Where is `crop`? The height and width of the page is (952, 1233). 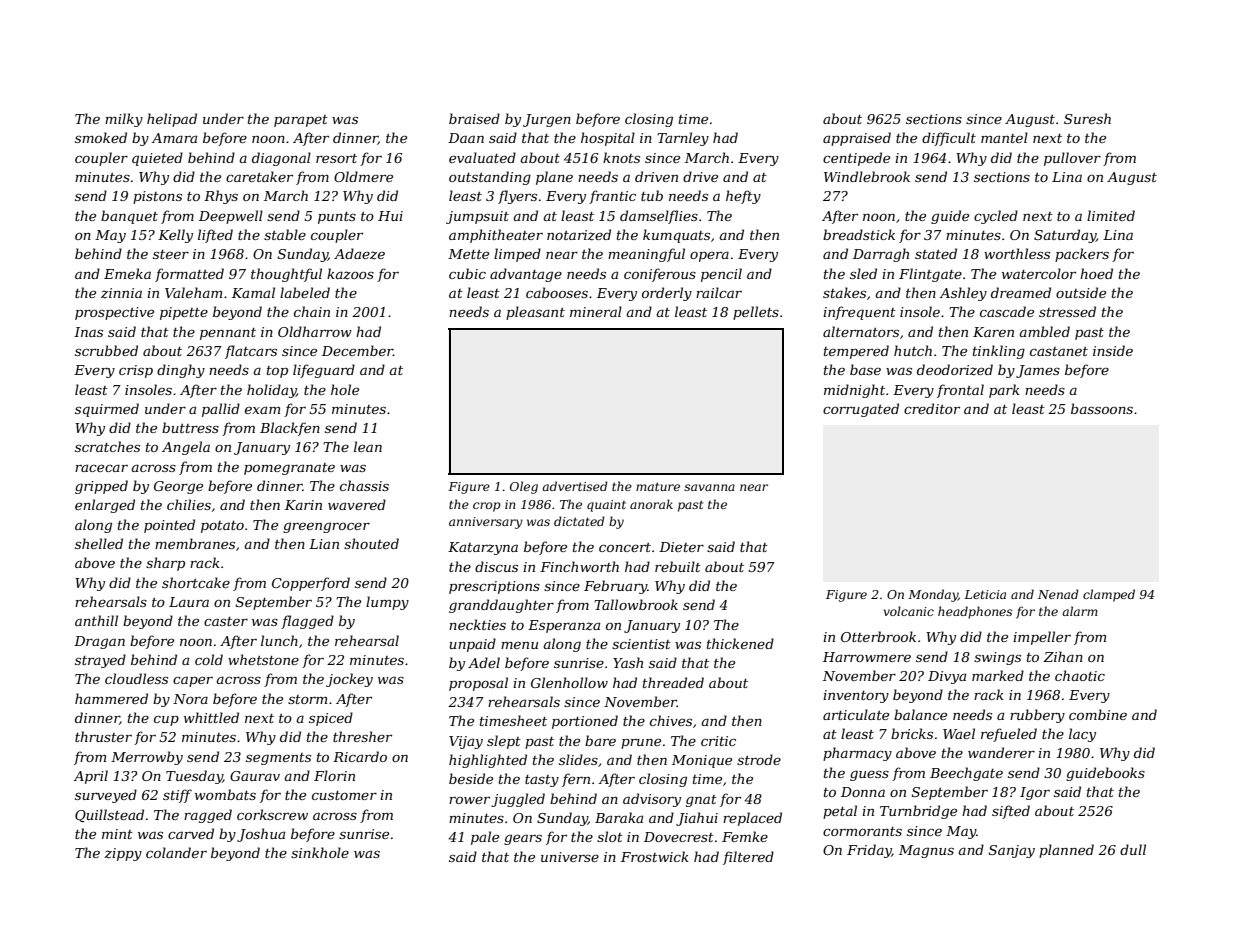 crop is located at coordinates (487, 507).
